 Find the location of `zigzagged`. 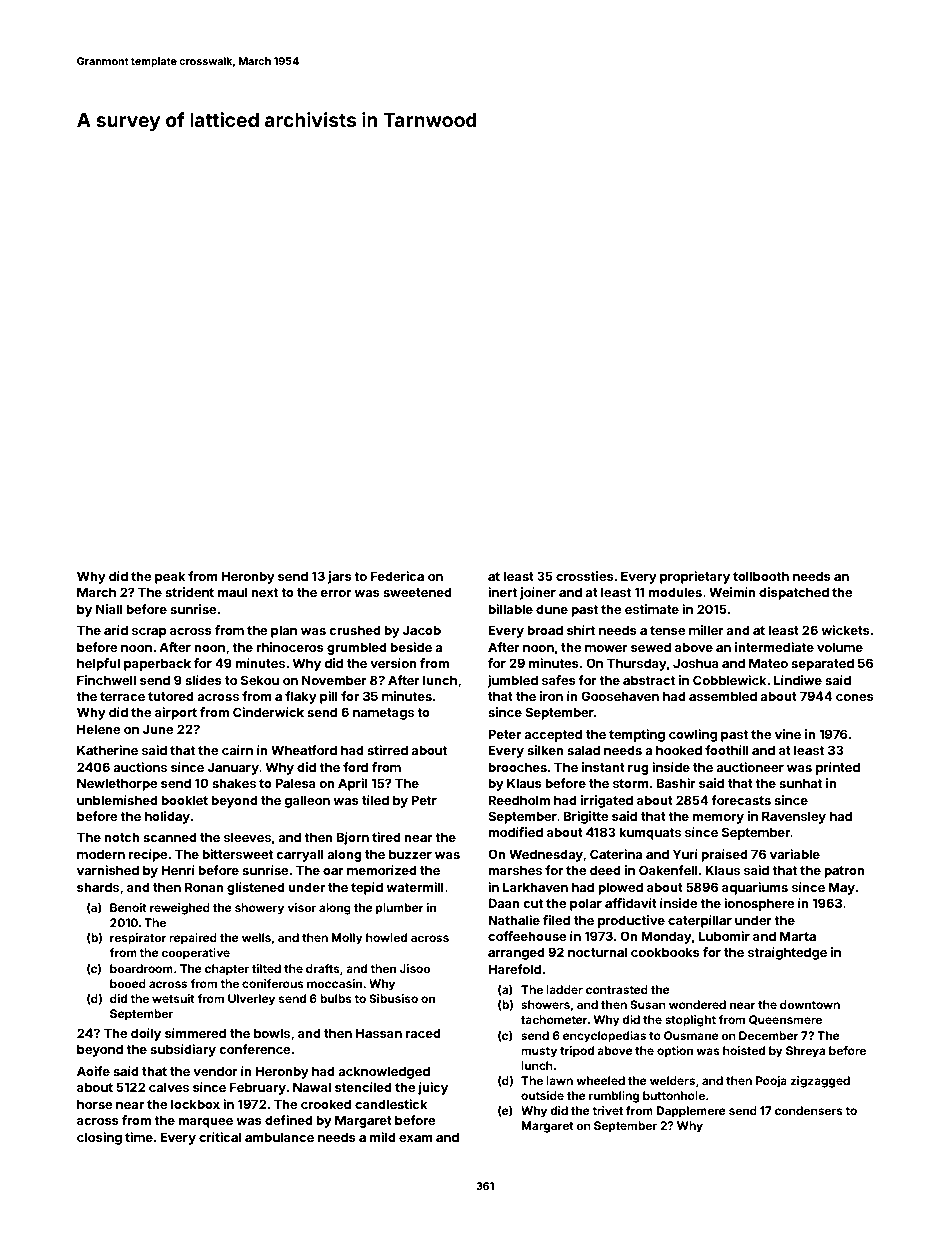

zigzagged is located at coordinates (820, 1082).
